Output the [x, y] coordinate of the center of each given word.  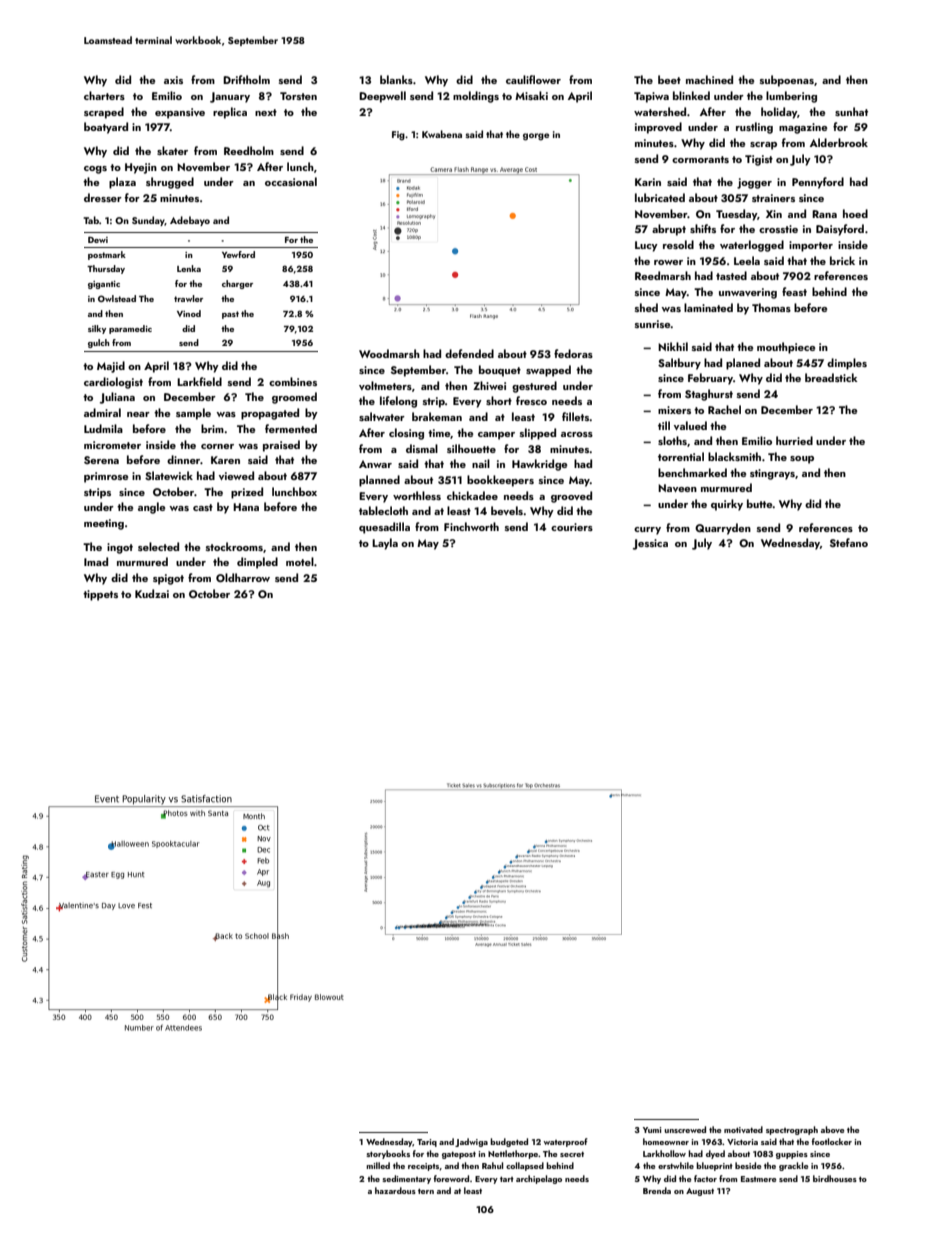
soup [802, 460]
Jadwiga [471, 1142]
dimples [847, 364]
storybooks [388, 1154]
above [833, 1129]
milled [378, 1165]
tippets [100, 595]
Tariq [427, 1143]
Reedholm [249, 150]
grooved [571, 497]
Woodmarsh [389, 353]
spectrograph [792, 1130]
